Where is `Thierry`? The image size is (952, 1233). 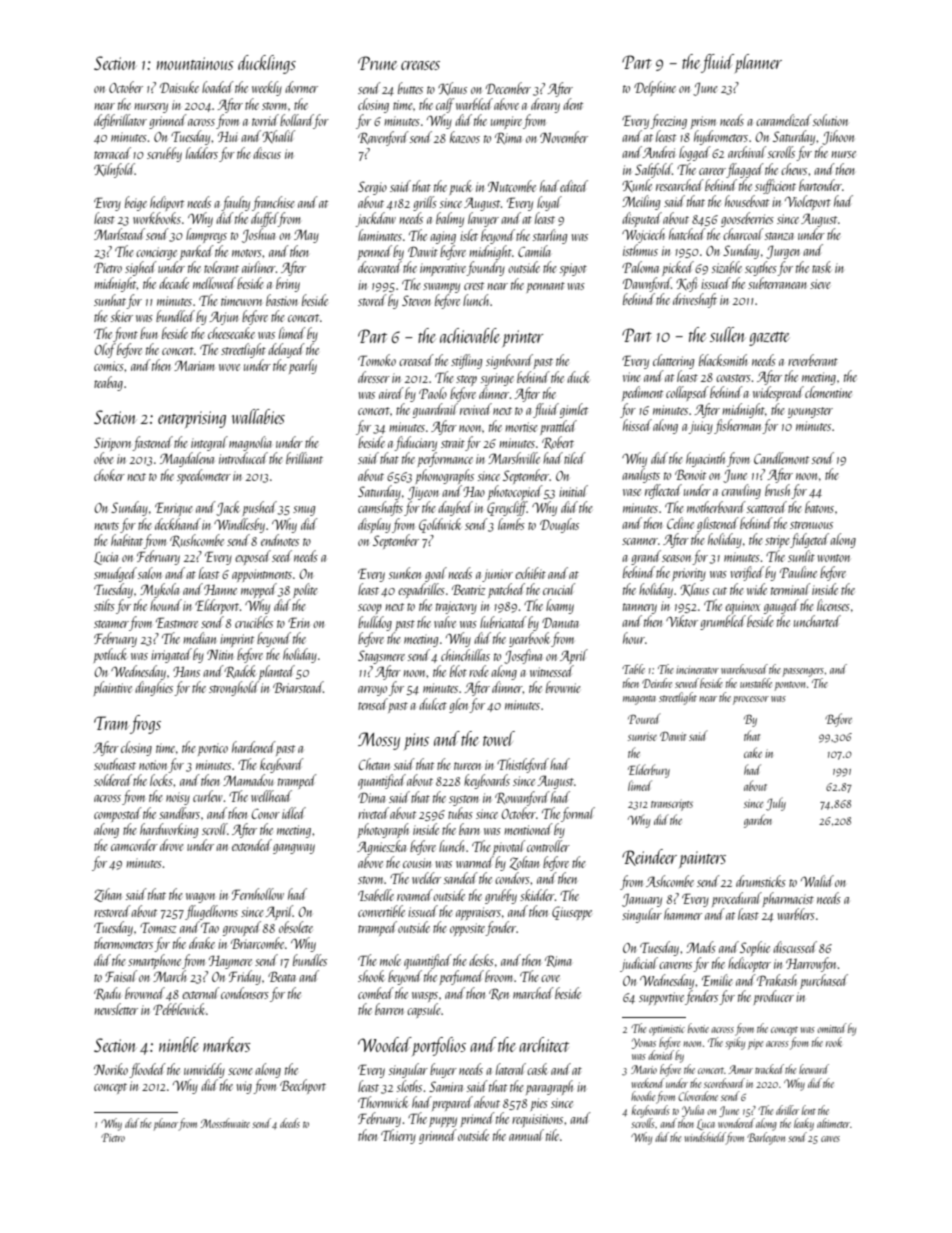
Thierry is located at coordinates (398, 1136).
